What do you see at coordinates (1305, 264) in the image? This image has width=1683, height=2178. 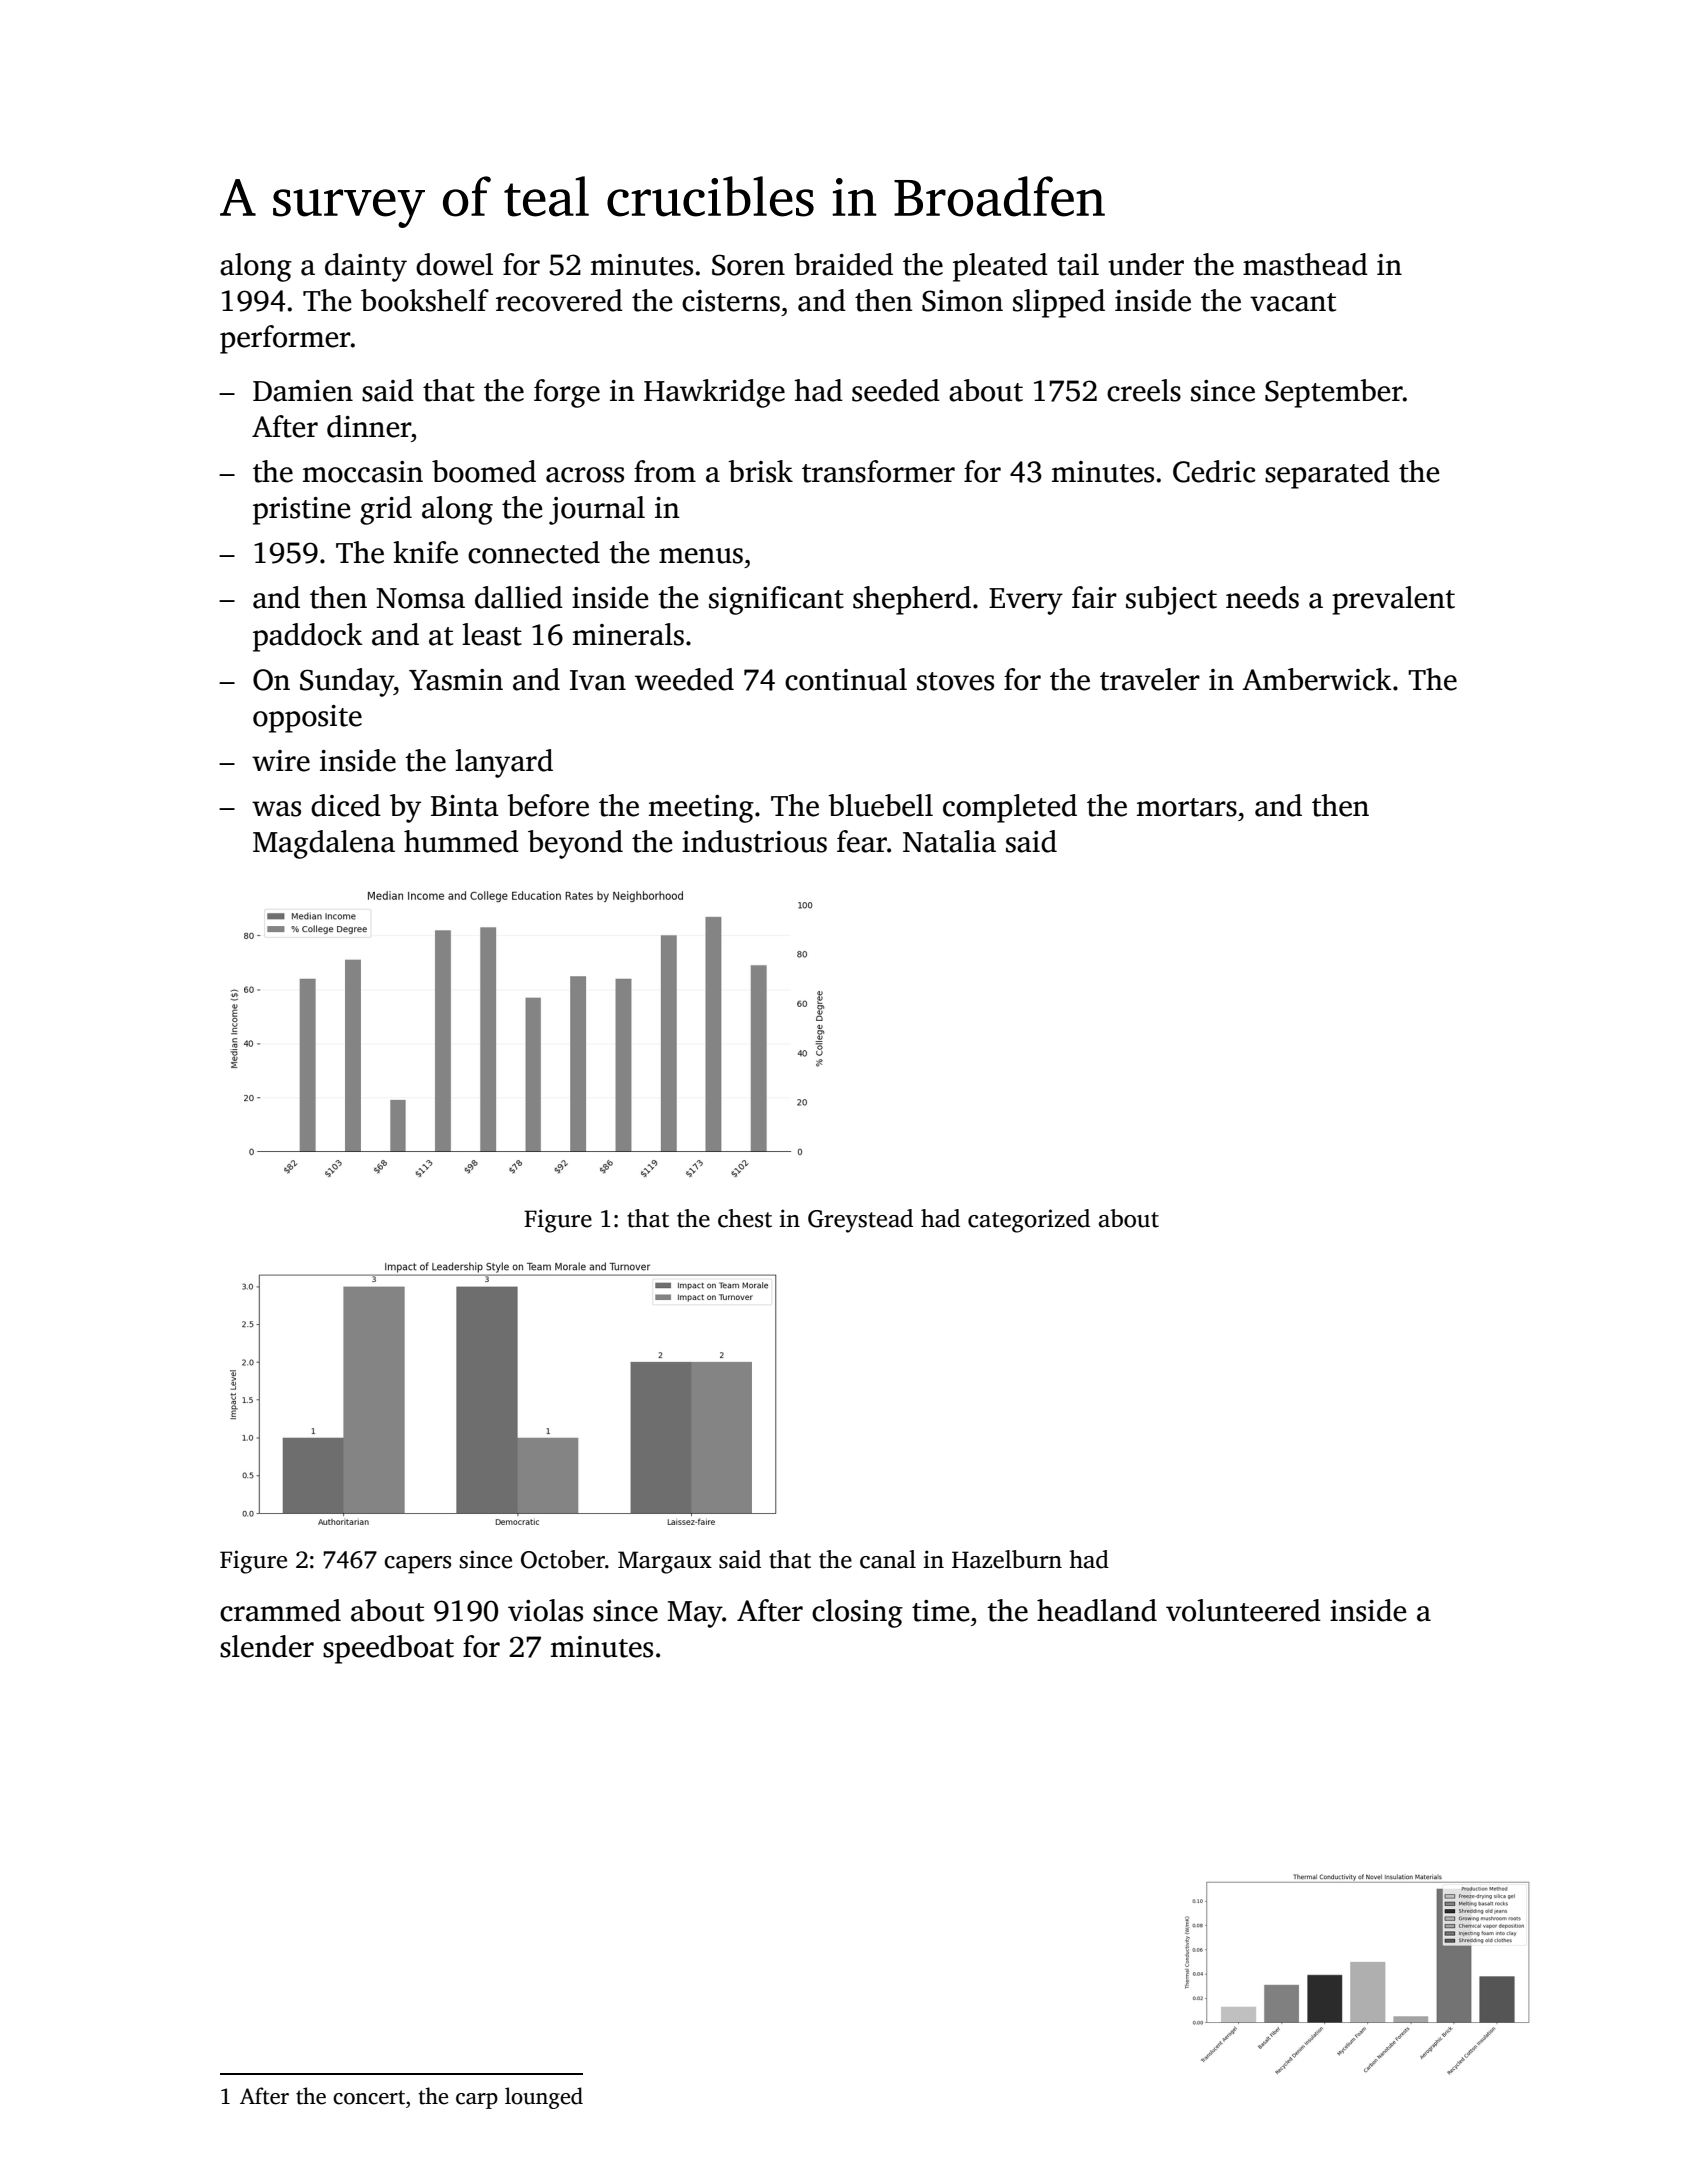 I see `masthead` at bounding box center [1305, 264].
